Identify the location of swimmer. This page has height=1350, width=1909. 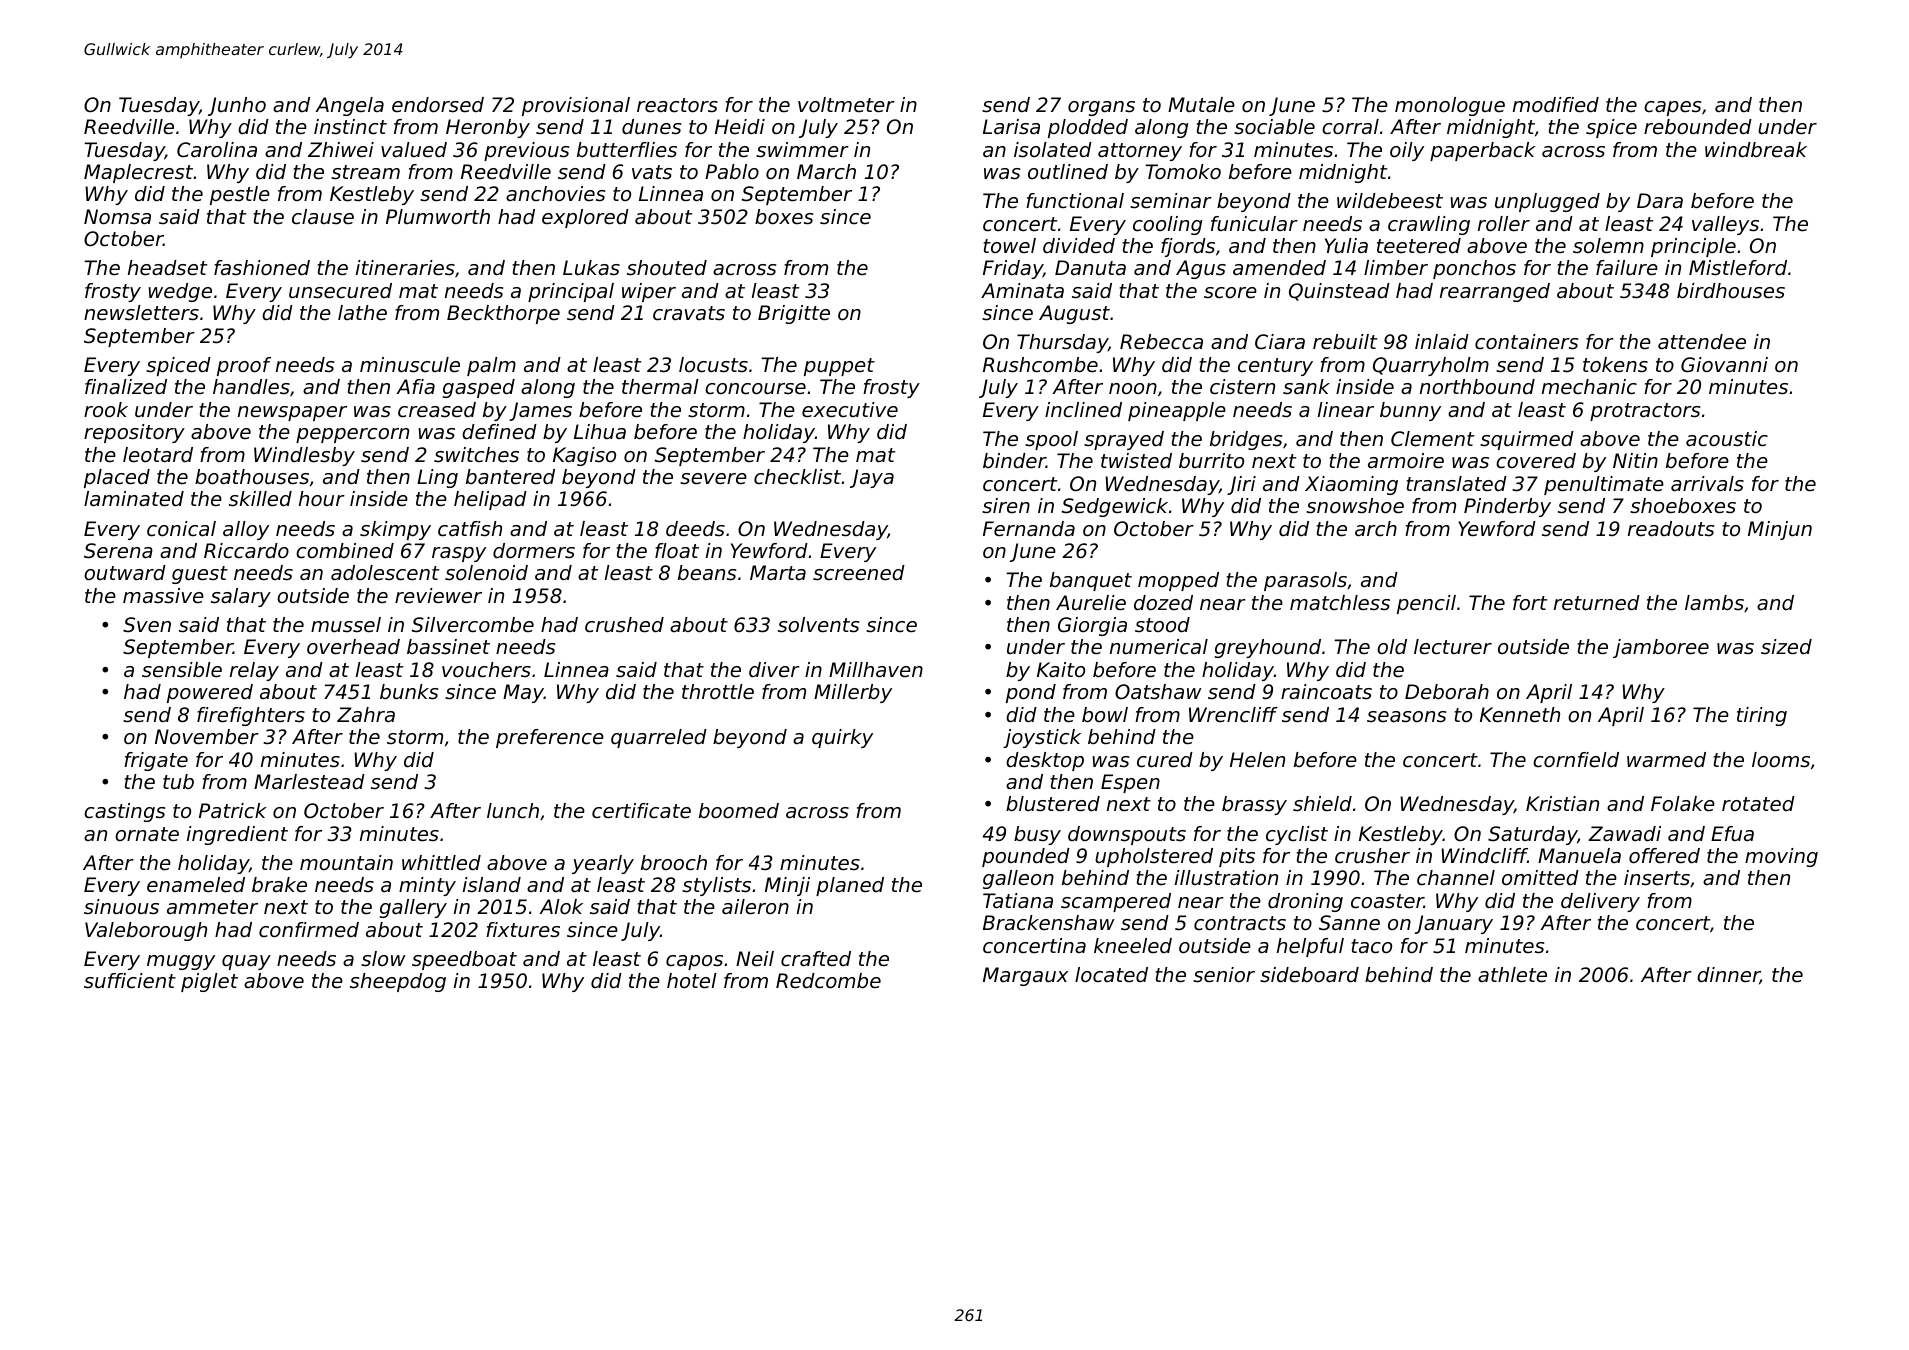
(802, 150).
